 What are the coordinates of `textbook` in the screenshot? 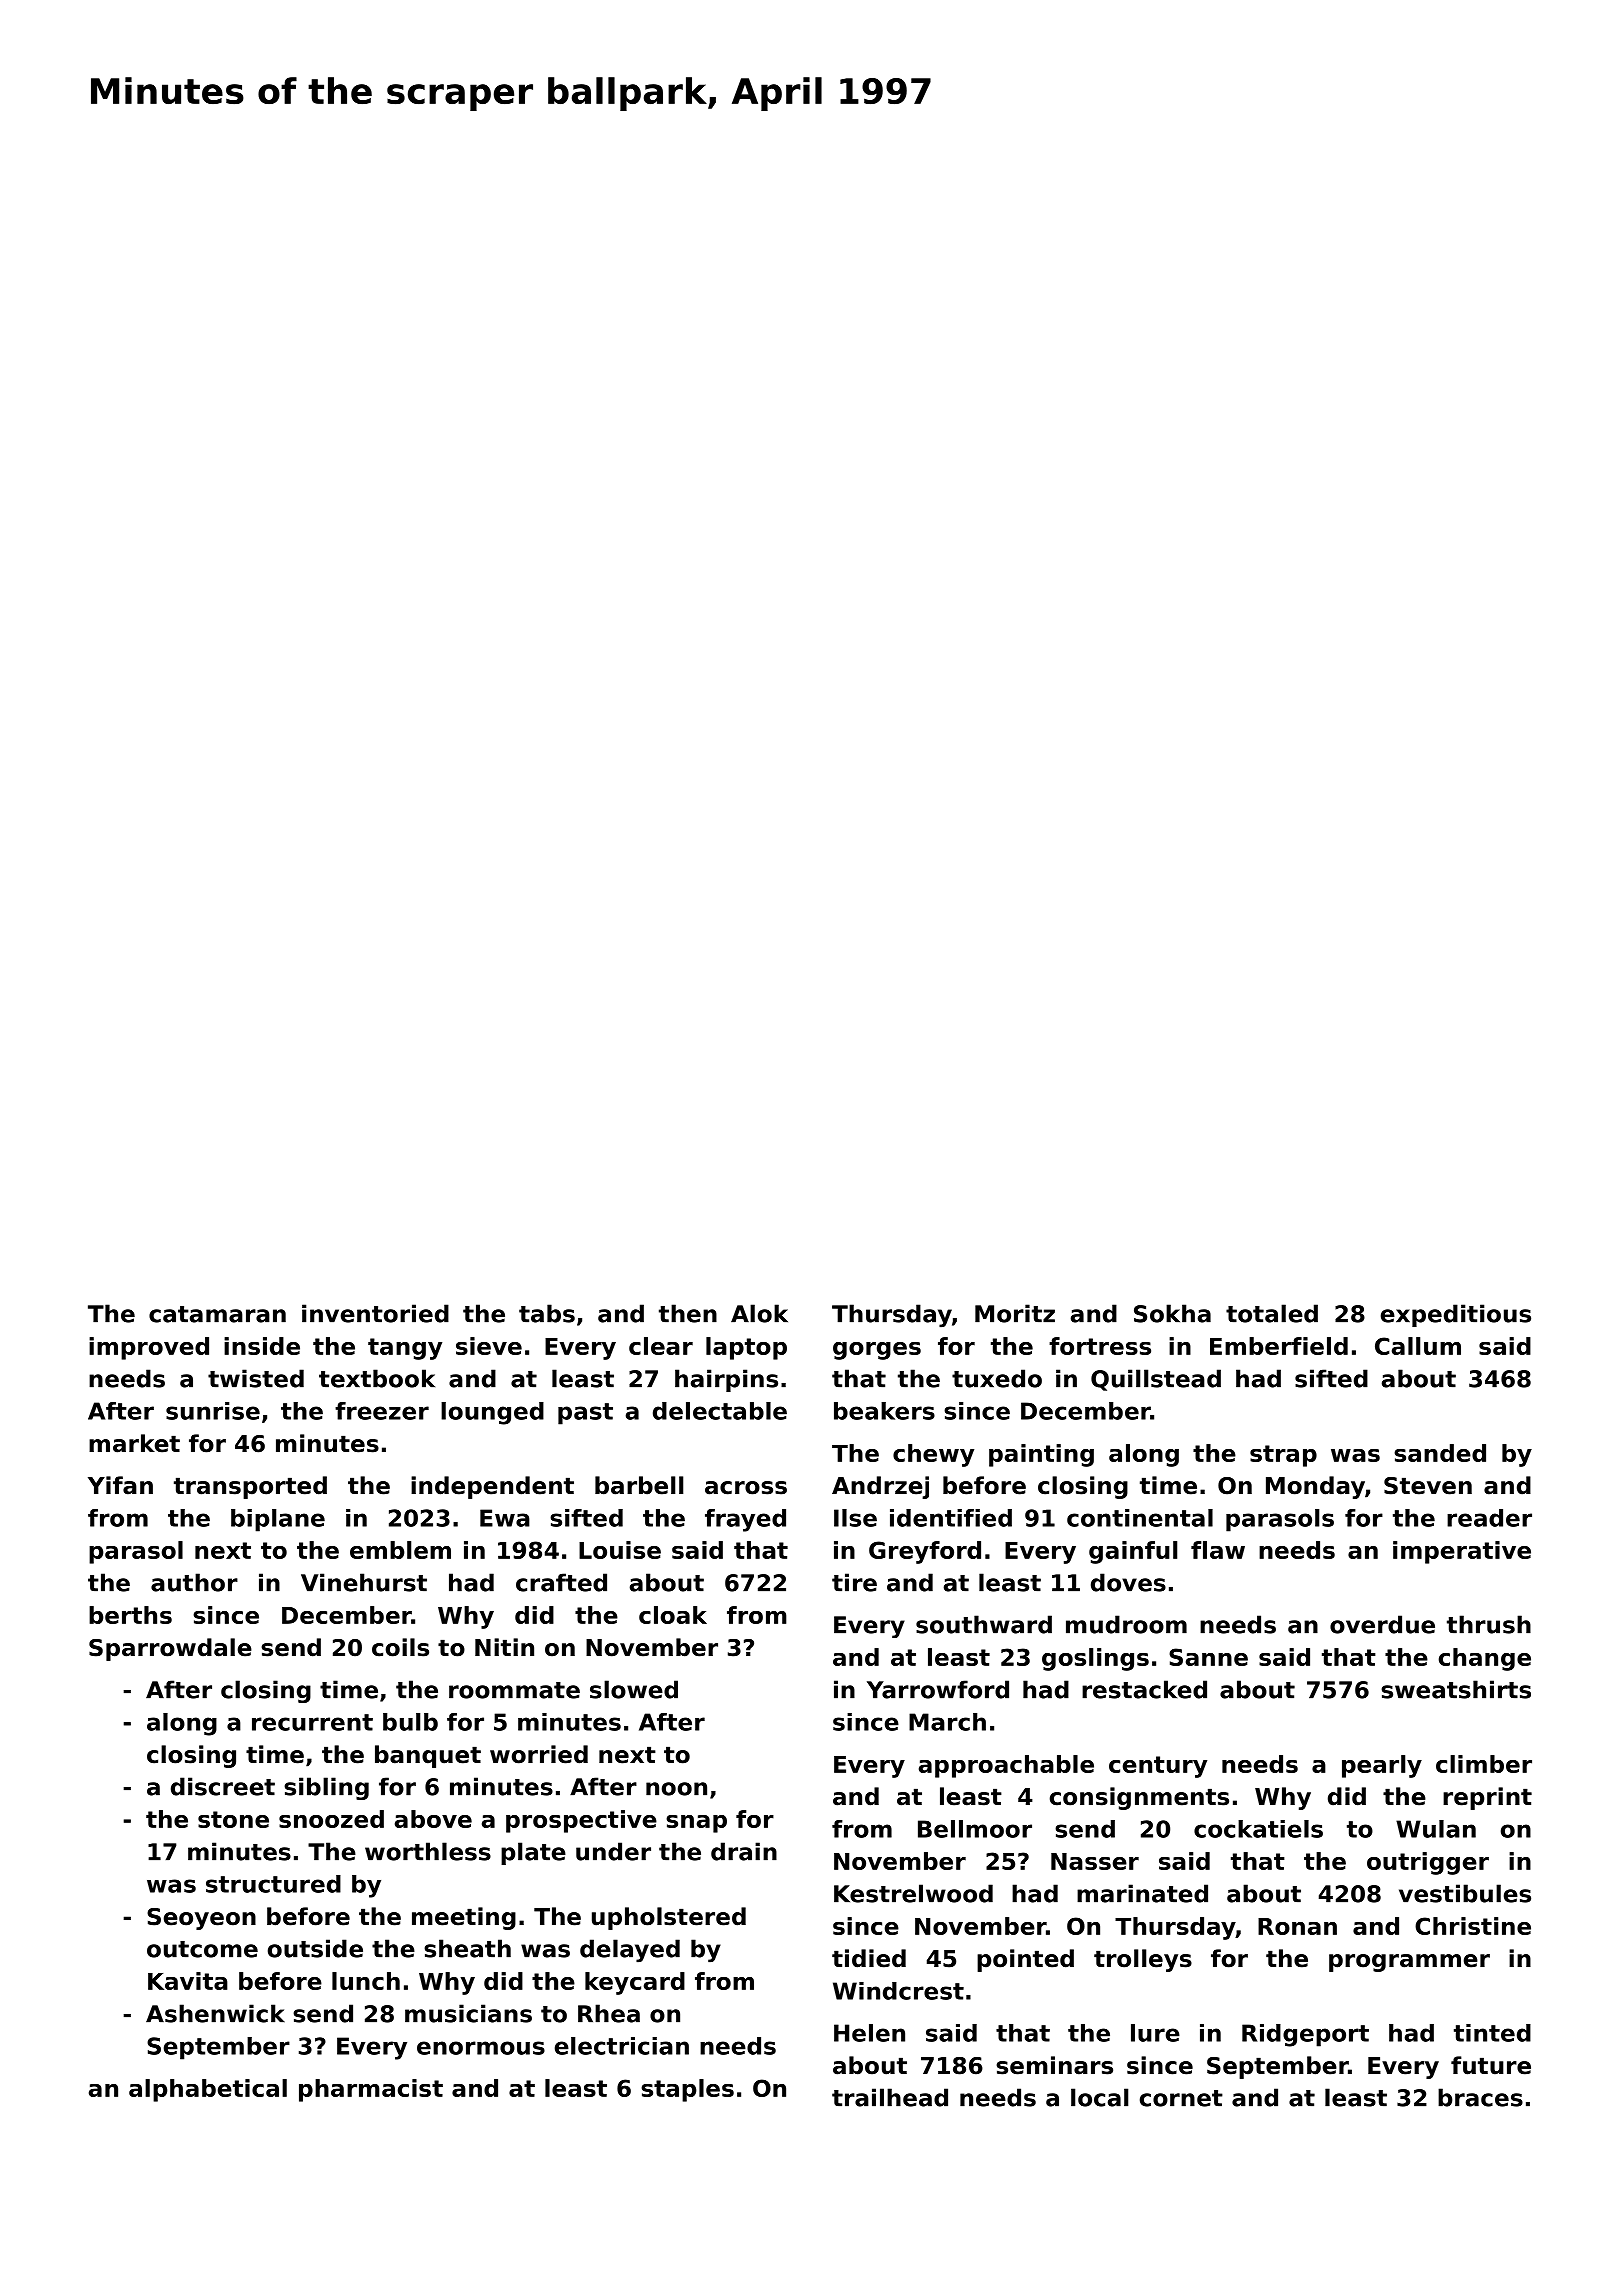 It's located at (377, 1378).
